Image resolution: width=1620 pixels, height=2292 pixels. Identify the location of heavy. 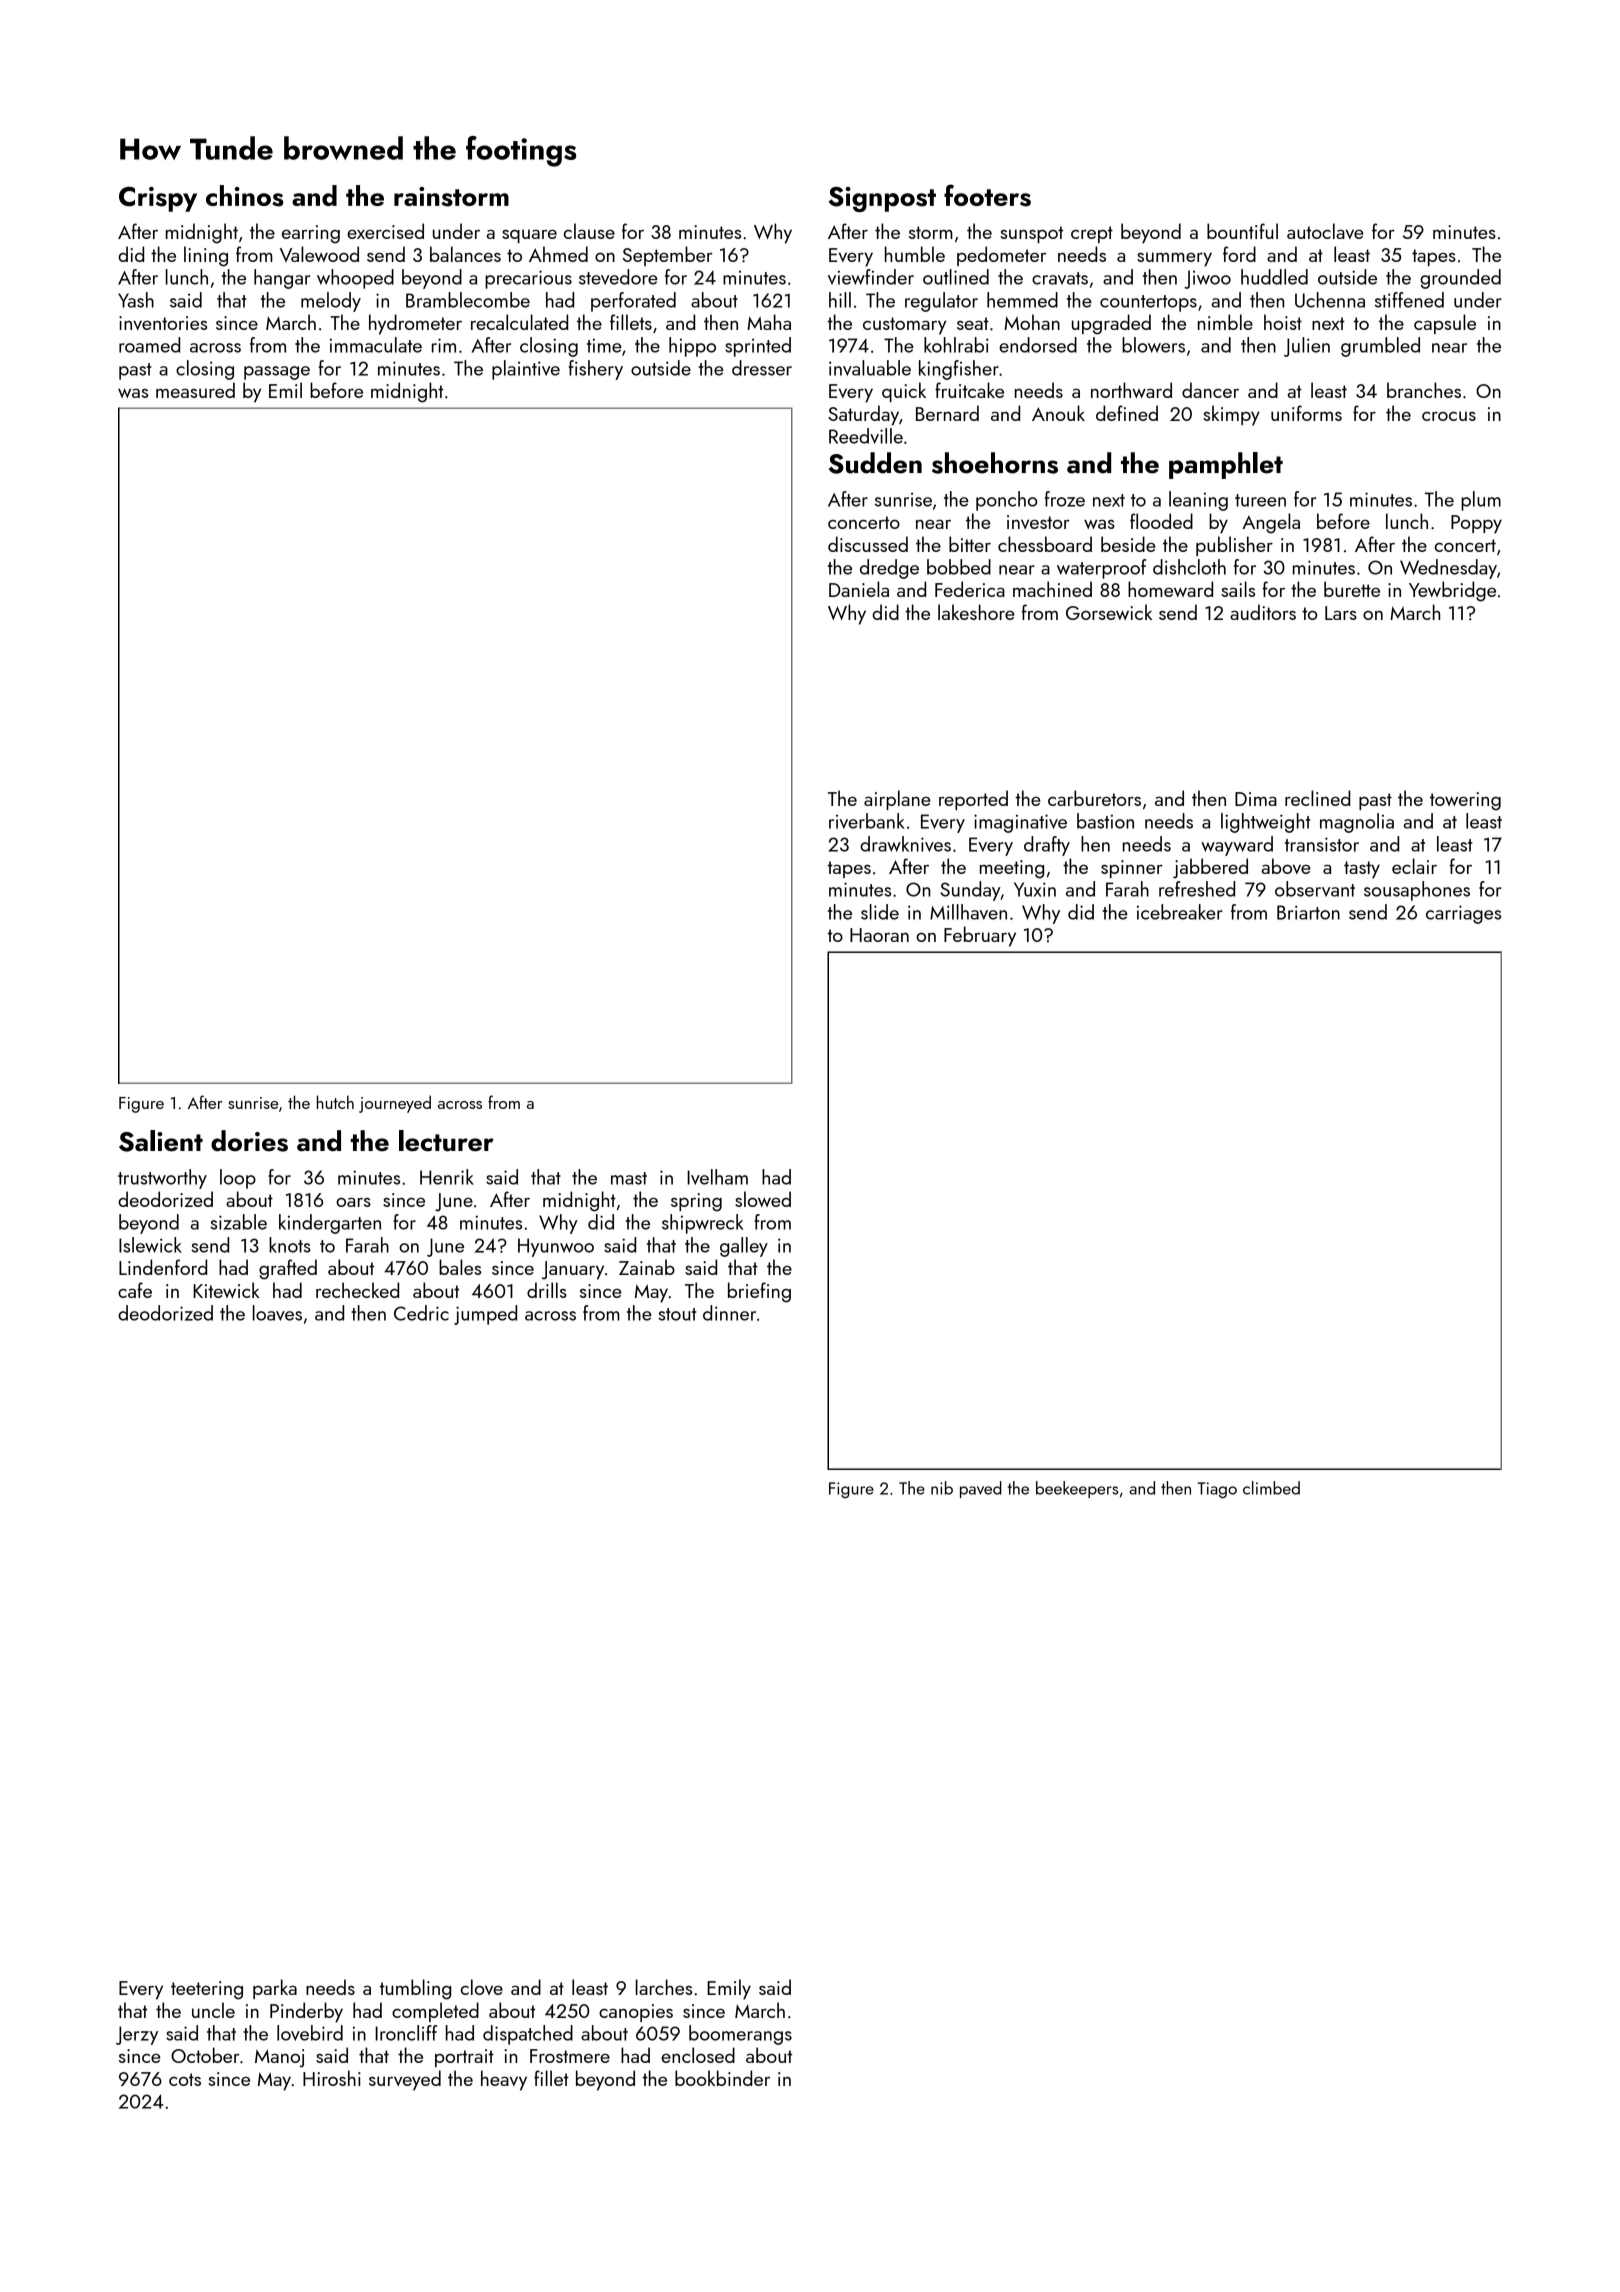
(504, 2080).
